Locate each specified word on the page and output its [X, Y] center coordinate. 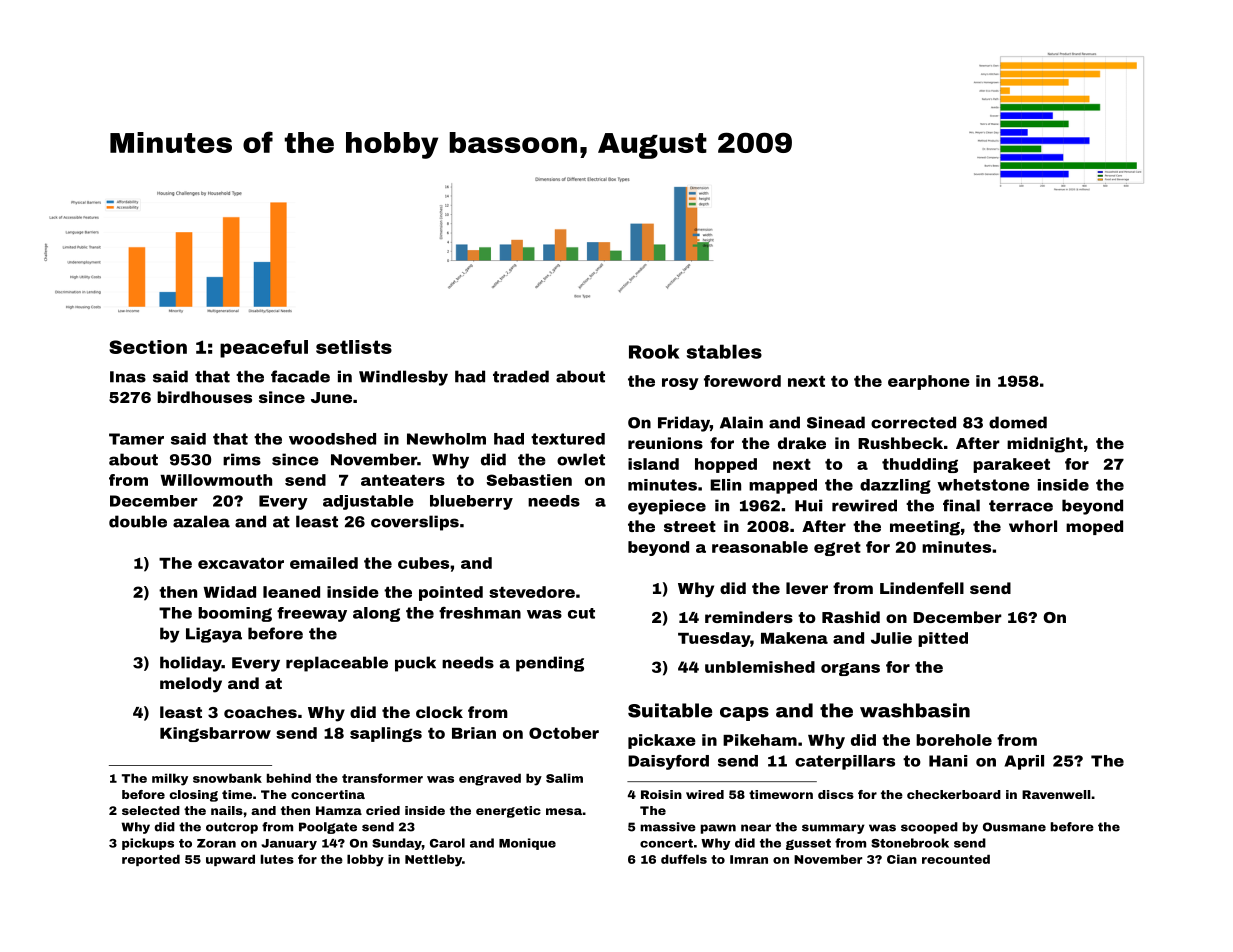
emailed [324, 563]
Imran [749, 859]
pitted [943, 639]
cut [581, 613]
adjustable [368, 502]
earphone [929, 382]
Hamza [339, 810]
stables [724, 351]
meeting [925, 528]
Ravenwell [1056, 794]
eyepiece [667, 507]
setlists [354, 347]
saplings [386, 734]
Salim [564, 778]
